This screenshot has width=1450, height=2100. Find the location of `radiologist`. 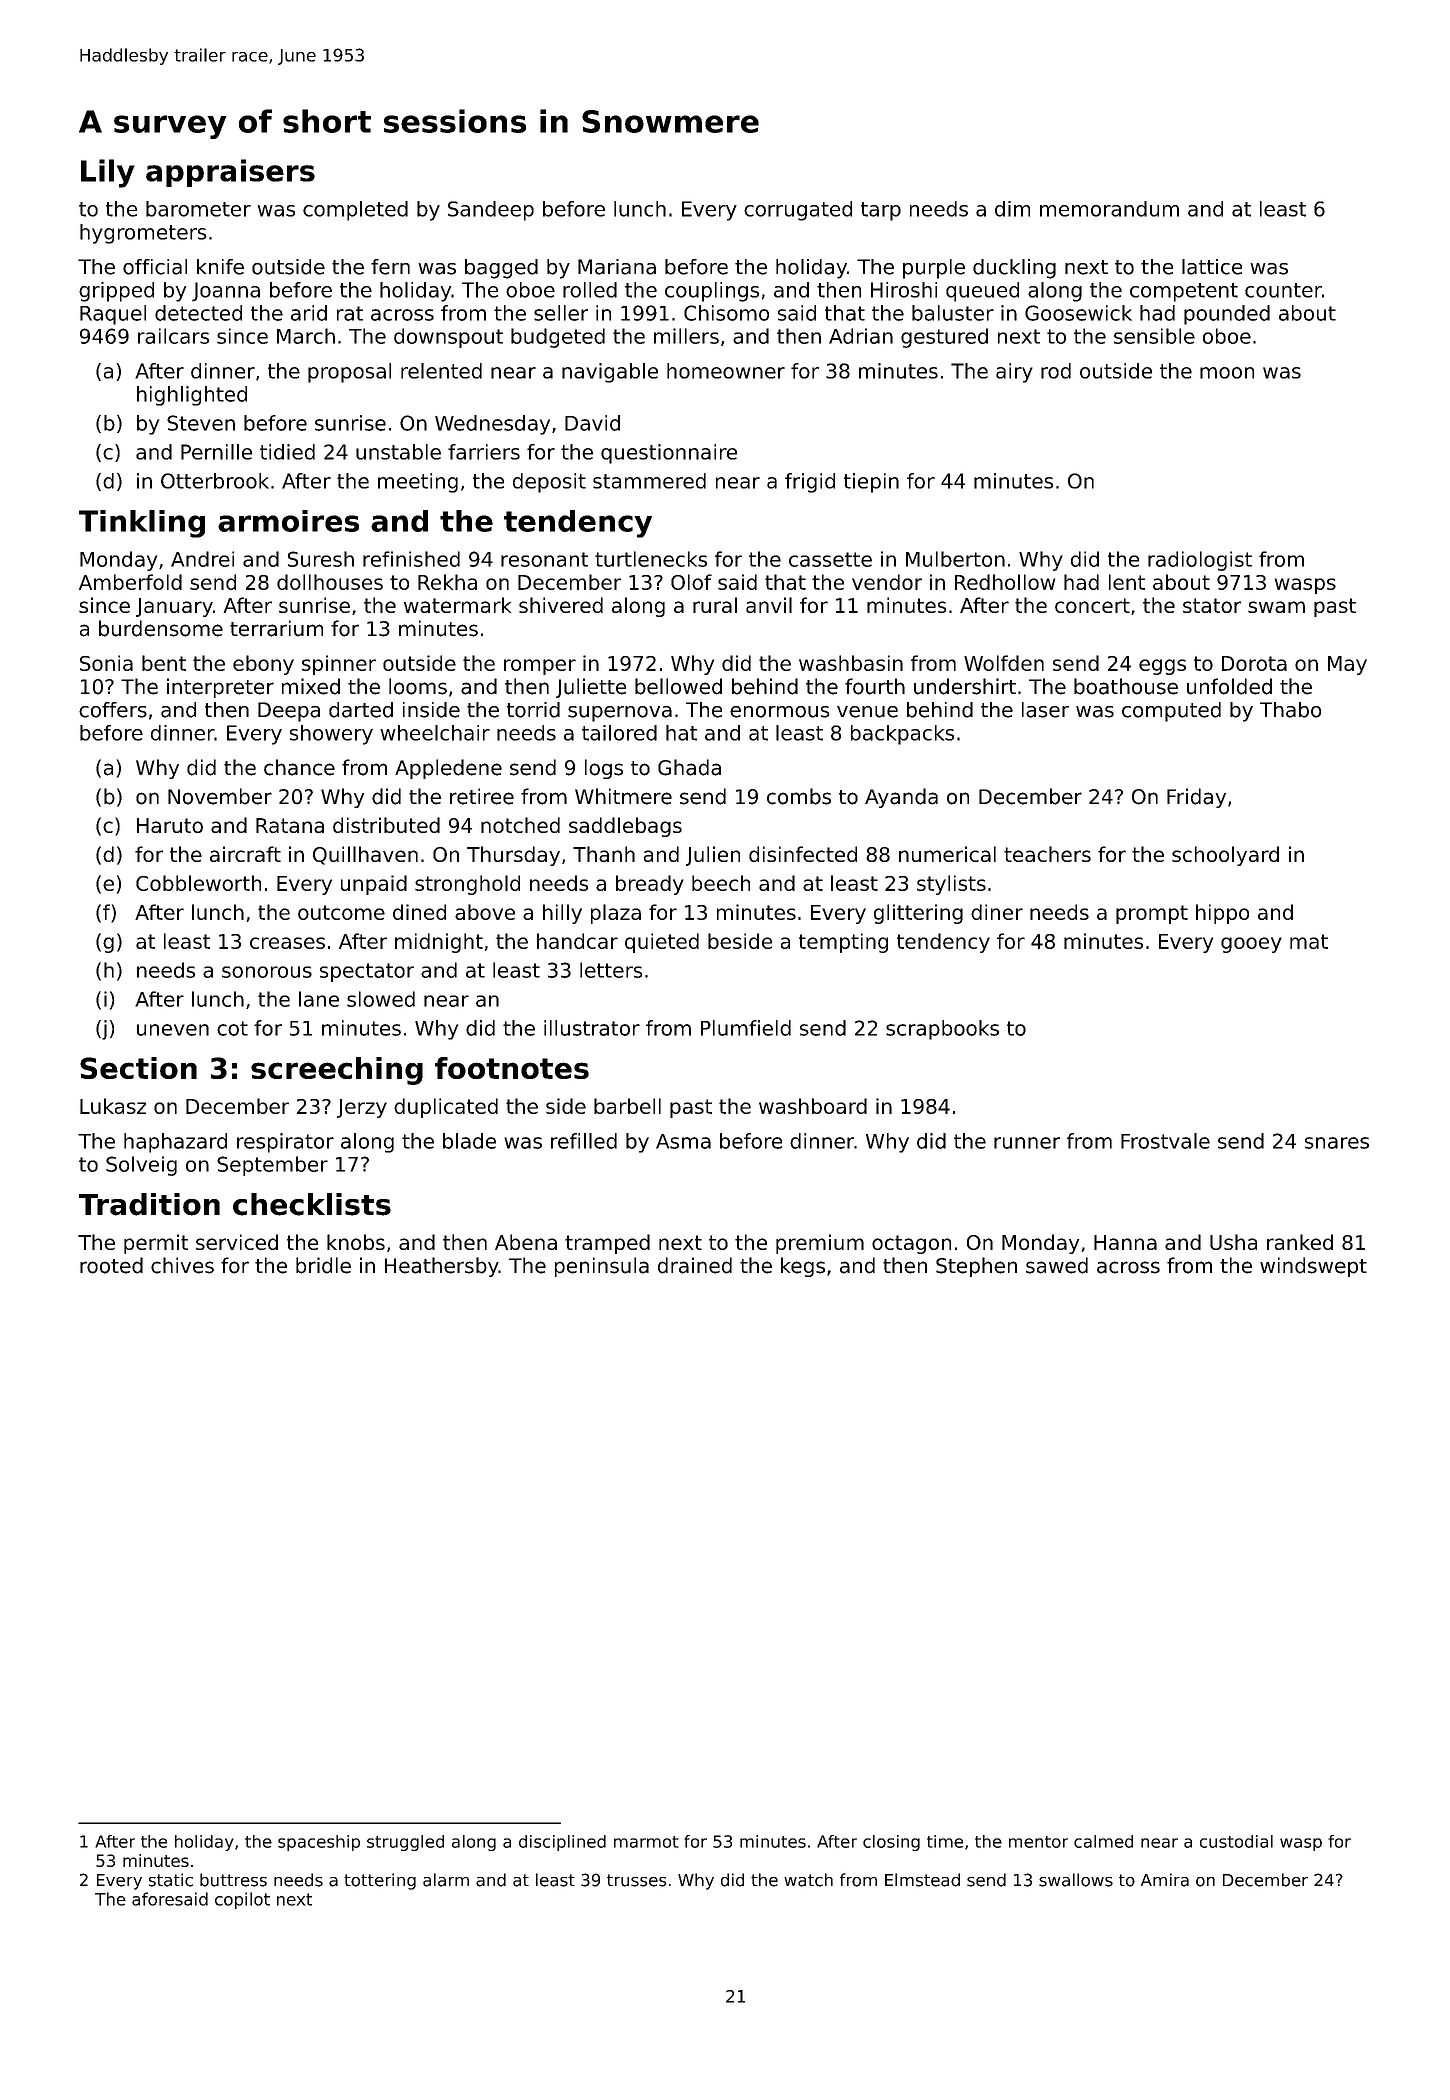

radiologist is located at coordinates (1200, 561).
